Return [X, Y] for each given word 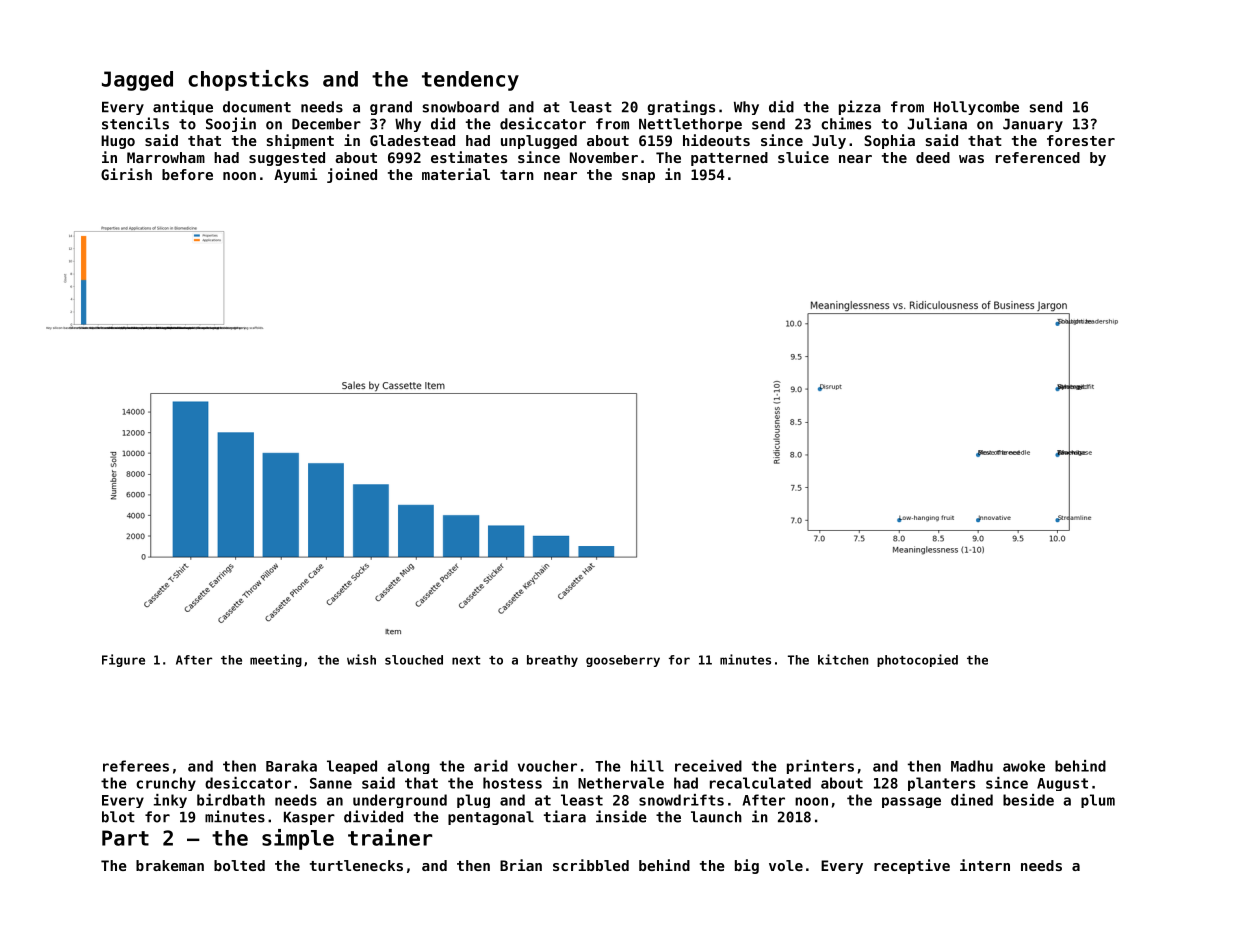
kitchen [843, 659]
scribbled [591, 865]
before [187, 174]
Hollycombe [976, 108]
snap [638, 177]
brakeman [170, 865]
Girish [126, 174]
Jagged [137, 81]
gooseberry [623, 661]
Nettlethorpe [690, 125]
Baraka [291, 766]
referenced [1038, 157]
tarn [517, 175]
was [971, 159]
